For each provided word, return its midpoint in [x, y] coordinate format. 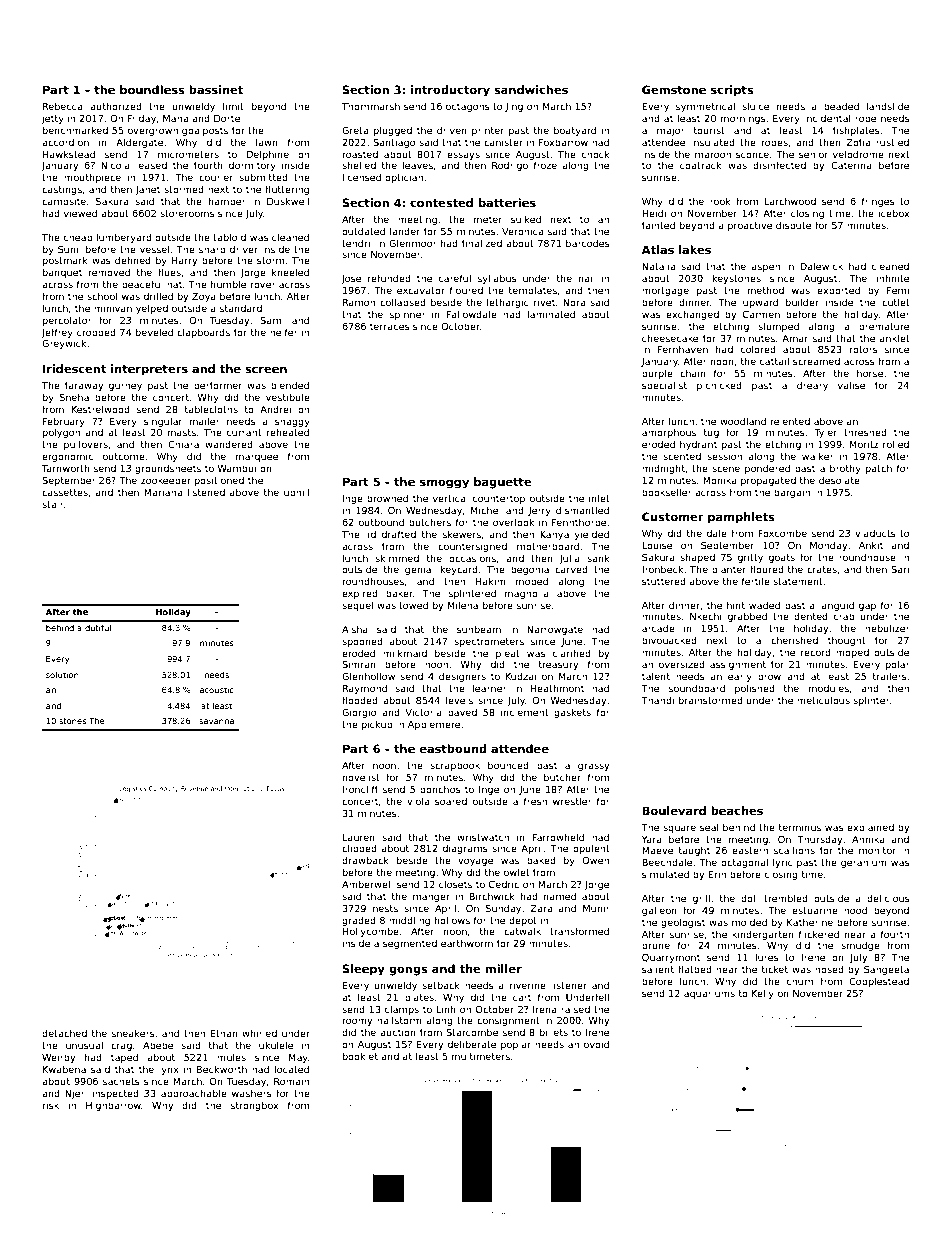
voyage [475, 862]
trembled [786, 898]
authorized [116, 106]
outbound [381, 522]
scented [682, 456]
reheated [288, 432]
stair [53, 504]
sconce [752, 155]
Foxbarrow [563, 142]
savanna [216, 721]
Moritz [864, 444]
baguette [502, 483]
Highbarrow [113, 1106]
